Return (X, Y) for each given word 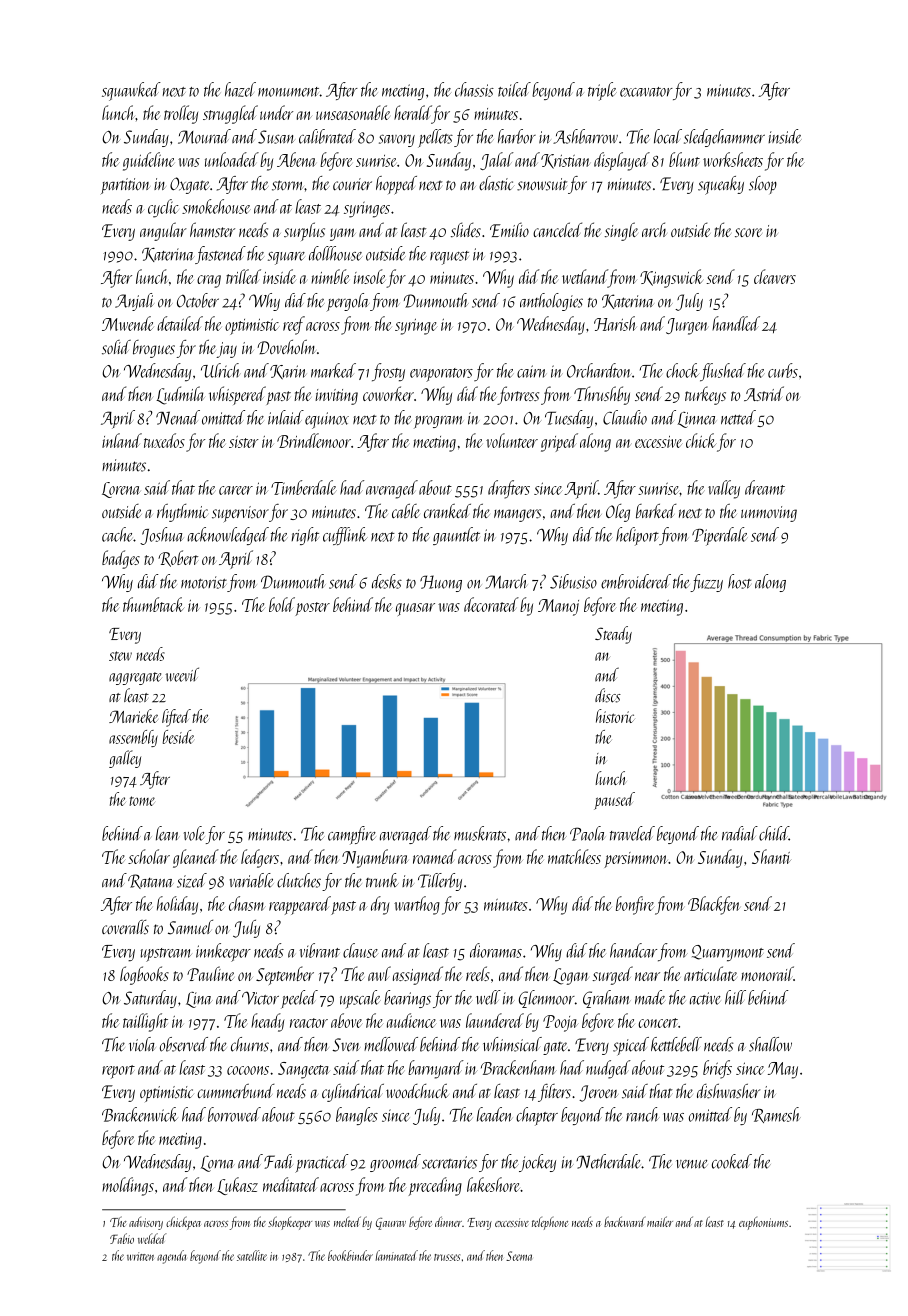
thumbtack (153, 604)
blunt (684, 159)
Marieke (133, 716)
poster (312, 609)
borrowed (234, 1114)
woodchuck (417, 1091)
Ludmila (180, 395)
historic (615, 716)
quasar (415, 609)
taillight (145, 1022)
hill (735, 997)
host (739, 581)
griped (559, 442)
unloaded (232, 159)
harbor (517, 136)
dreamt (765, 487)
